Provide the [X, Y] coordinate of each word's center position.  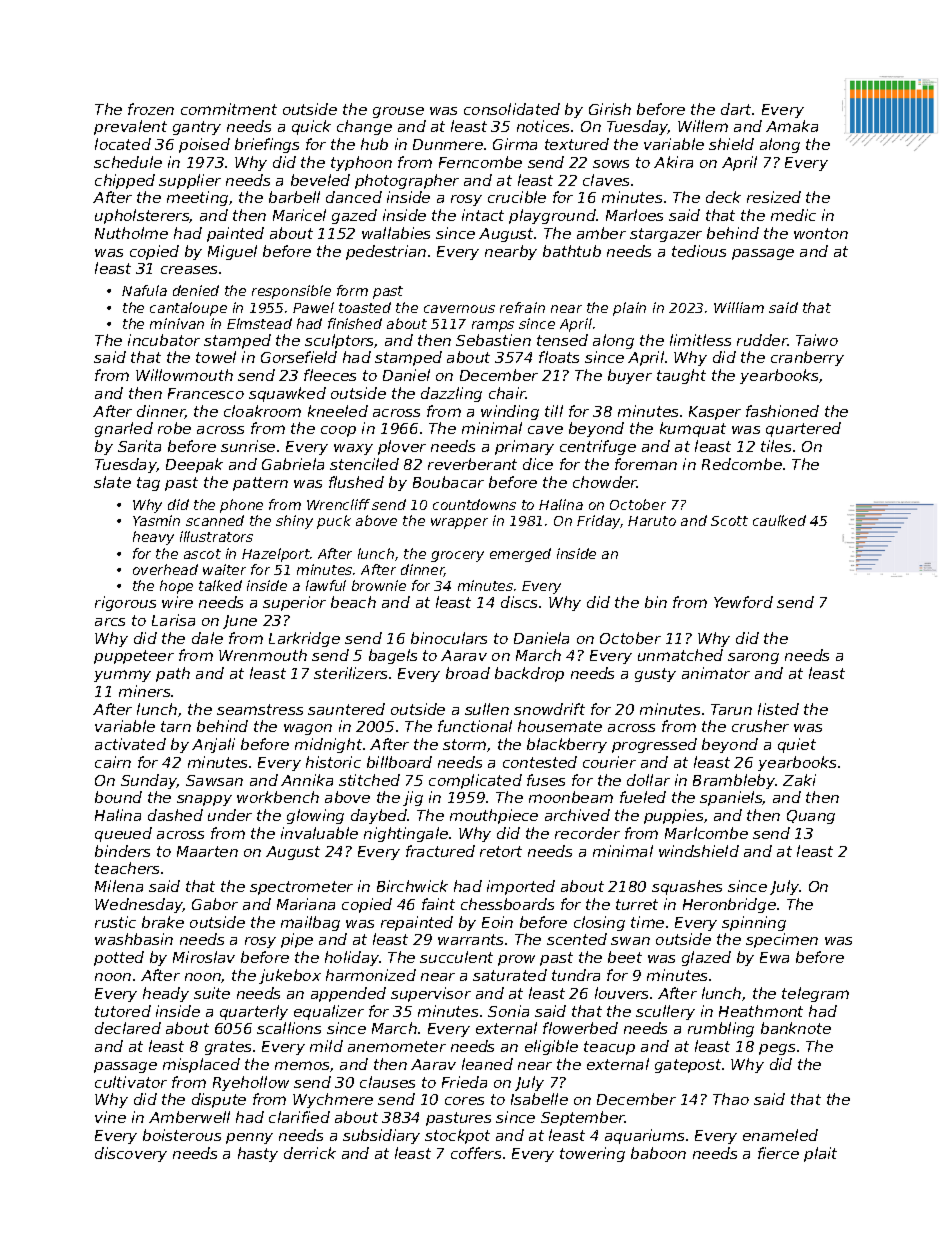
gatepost [688, 1066]
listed [778, 709]
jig [413, 798]
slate [112, 482]
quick [311, 127]
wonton [821, 233]
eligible [551, 1047]
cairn [113, 762]
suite [212, 993]
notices [543, 126]
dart [736, 109]
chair [507, 393]
